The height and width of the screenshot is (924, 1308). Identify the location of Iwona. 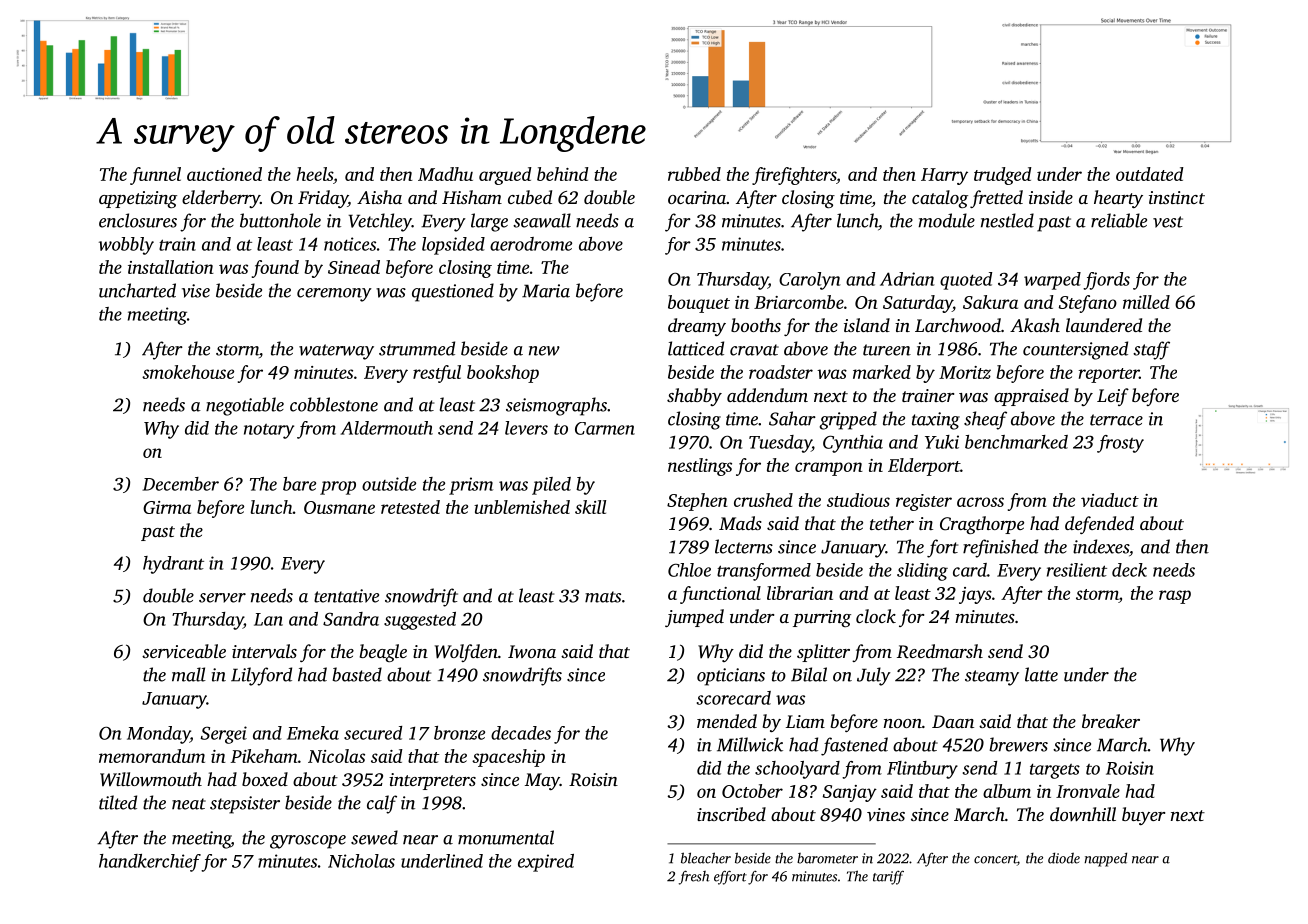
(532, 651).
